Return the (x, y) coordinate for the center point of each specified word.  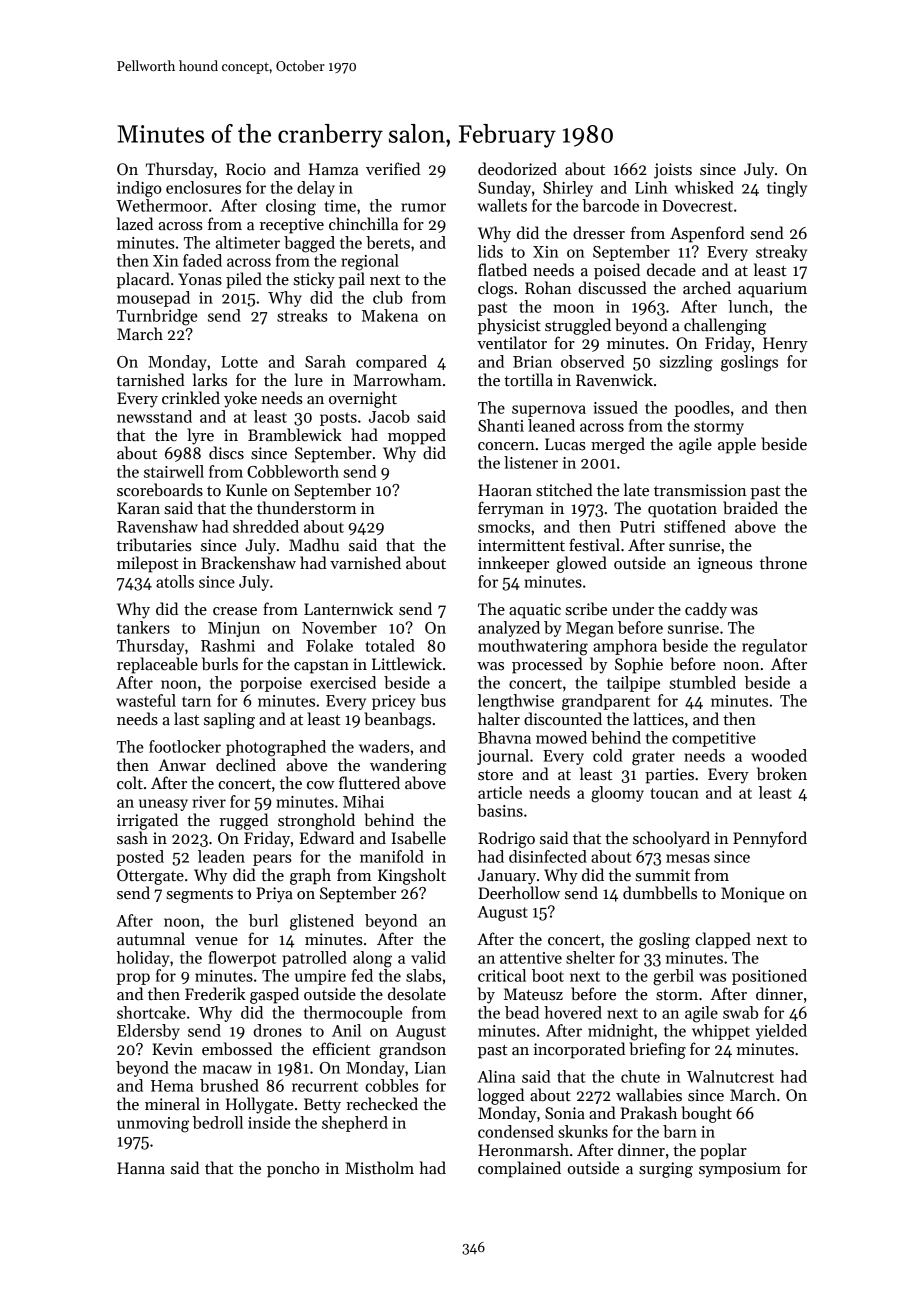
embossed (237, 1049)
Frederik (215, 994)
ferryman (511, 509)
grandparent (606, 702)
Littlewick (407, 664)
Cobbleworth (293, 471)
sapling (229, 720)
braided (750, 507)
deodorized (517, 168)
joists (673, 171)
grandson (412, 1050)
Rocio (246, 169)
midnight (620, 1032)
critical (502, 975)
